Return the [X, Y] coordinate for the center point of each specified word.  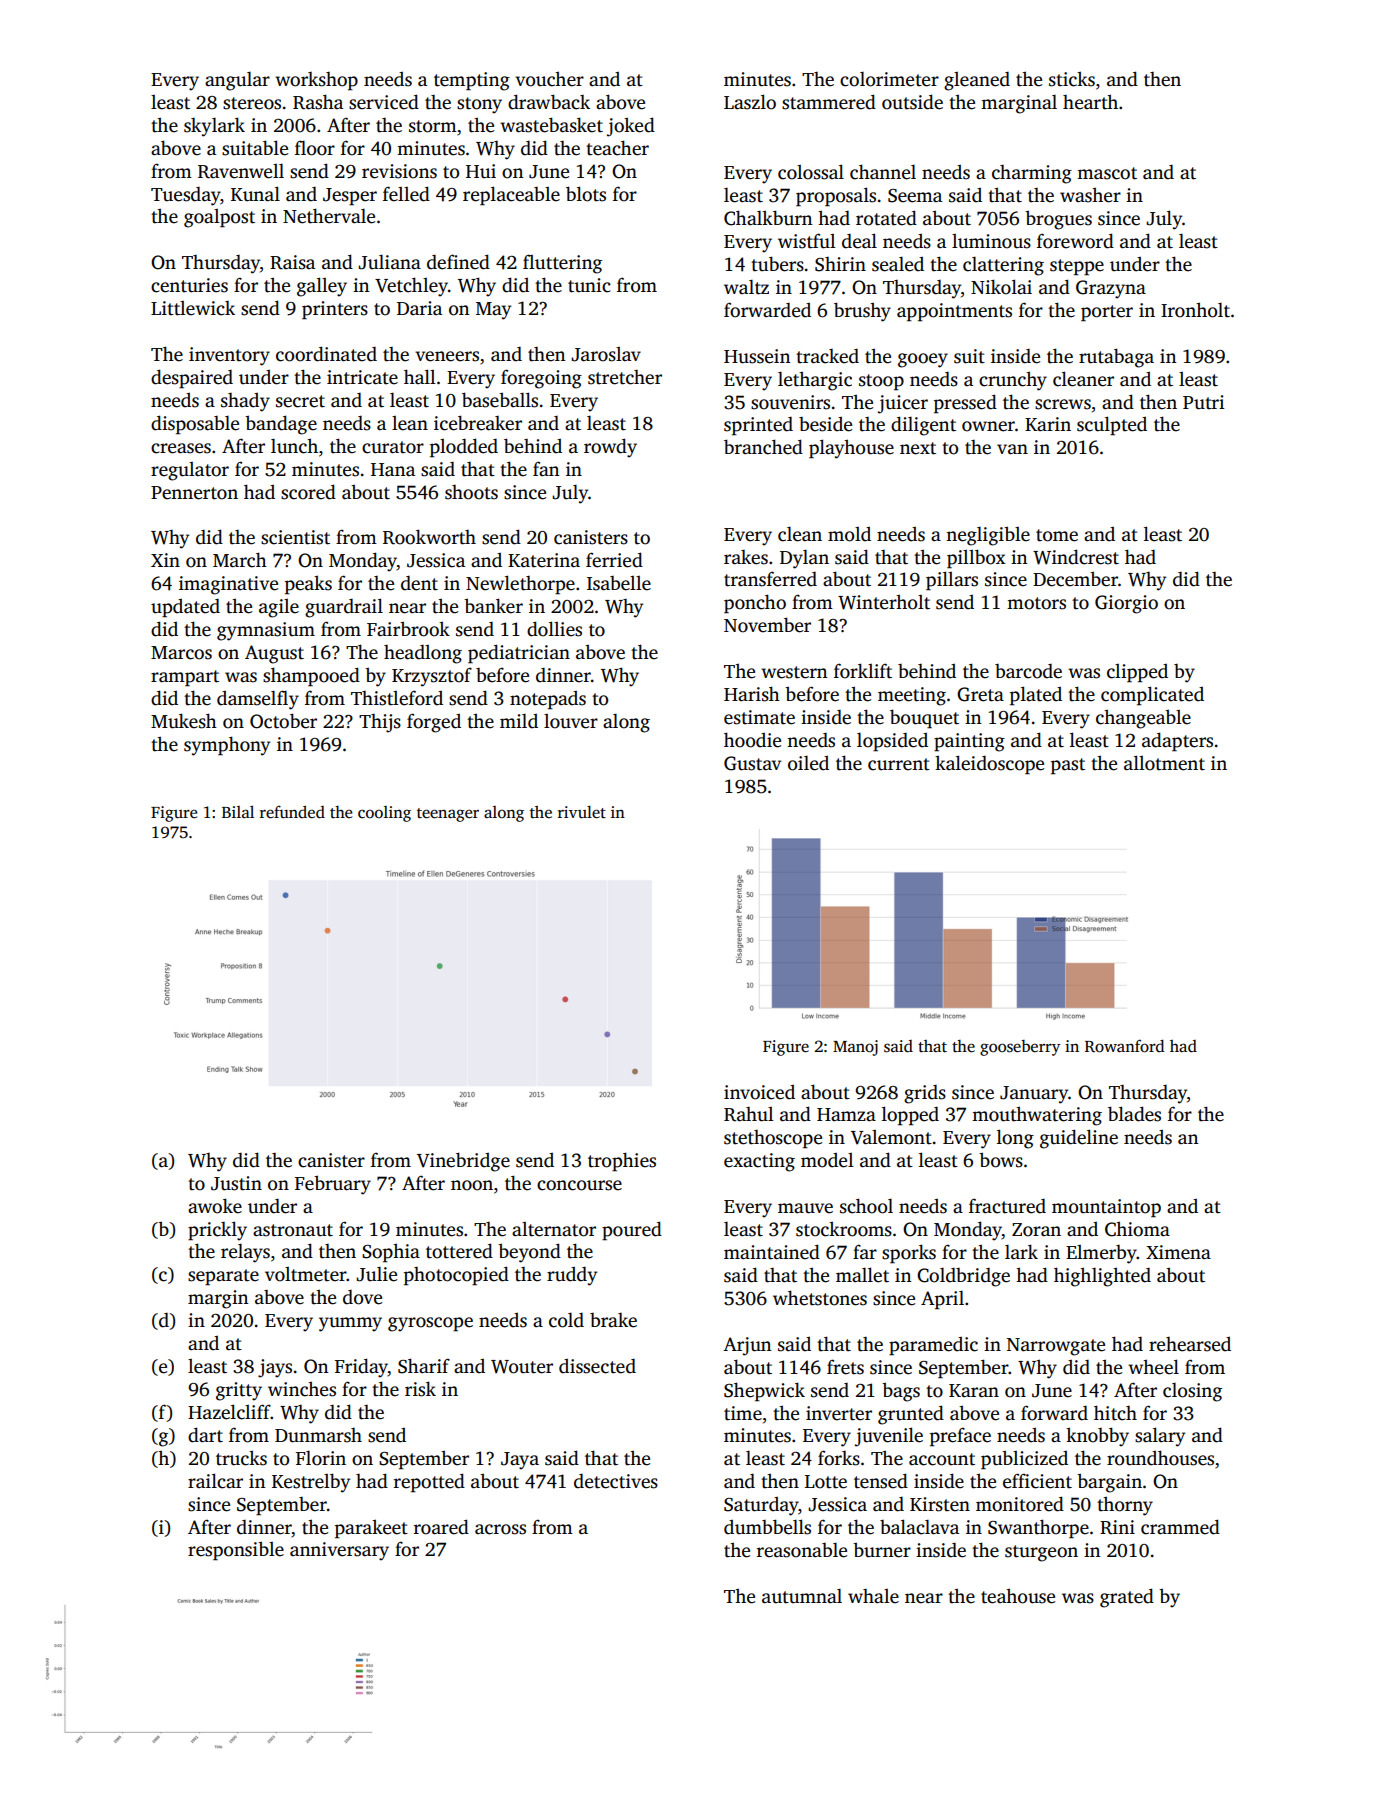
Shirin [840, 264]
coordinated [326, 354]
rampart [185, 678]
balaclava [919, 1527]
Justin [236, 1183]
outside [912, 102]
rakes [746, 557]
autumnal [802, 1596]
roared [441, 1527]
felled [406, 194]
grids [925, 1094]
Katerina [544, 560]
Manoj [855, 1048]
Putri [1203, 402]
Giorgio [1126, 604]
